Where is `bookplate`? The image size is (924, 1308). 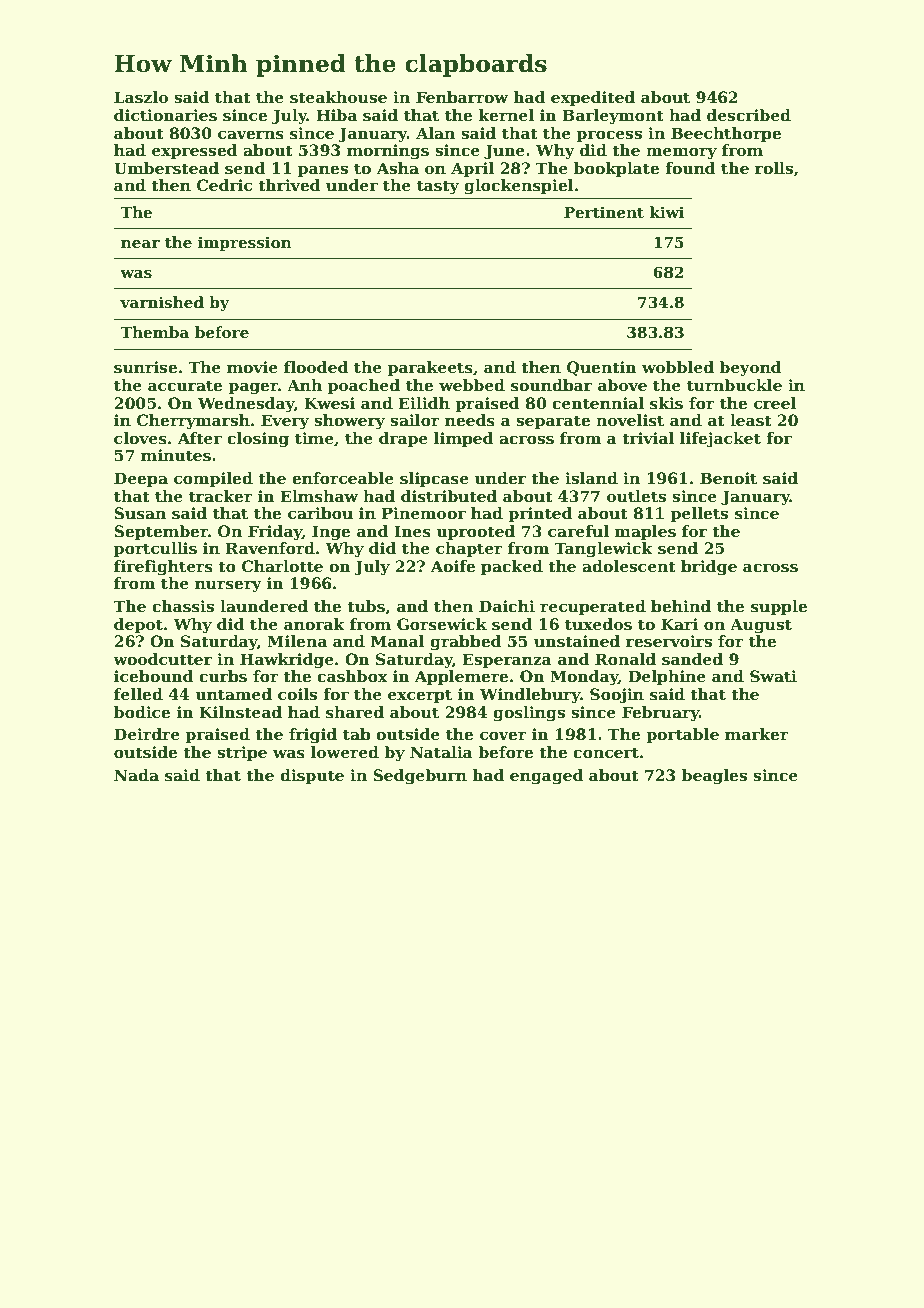 bookplate is located at coordinates (616, 169).
